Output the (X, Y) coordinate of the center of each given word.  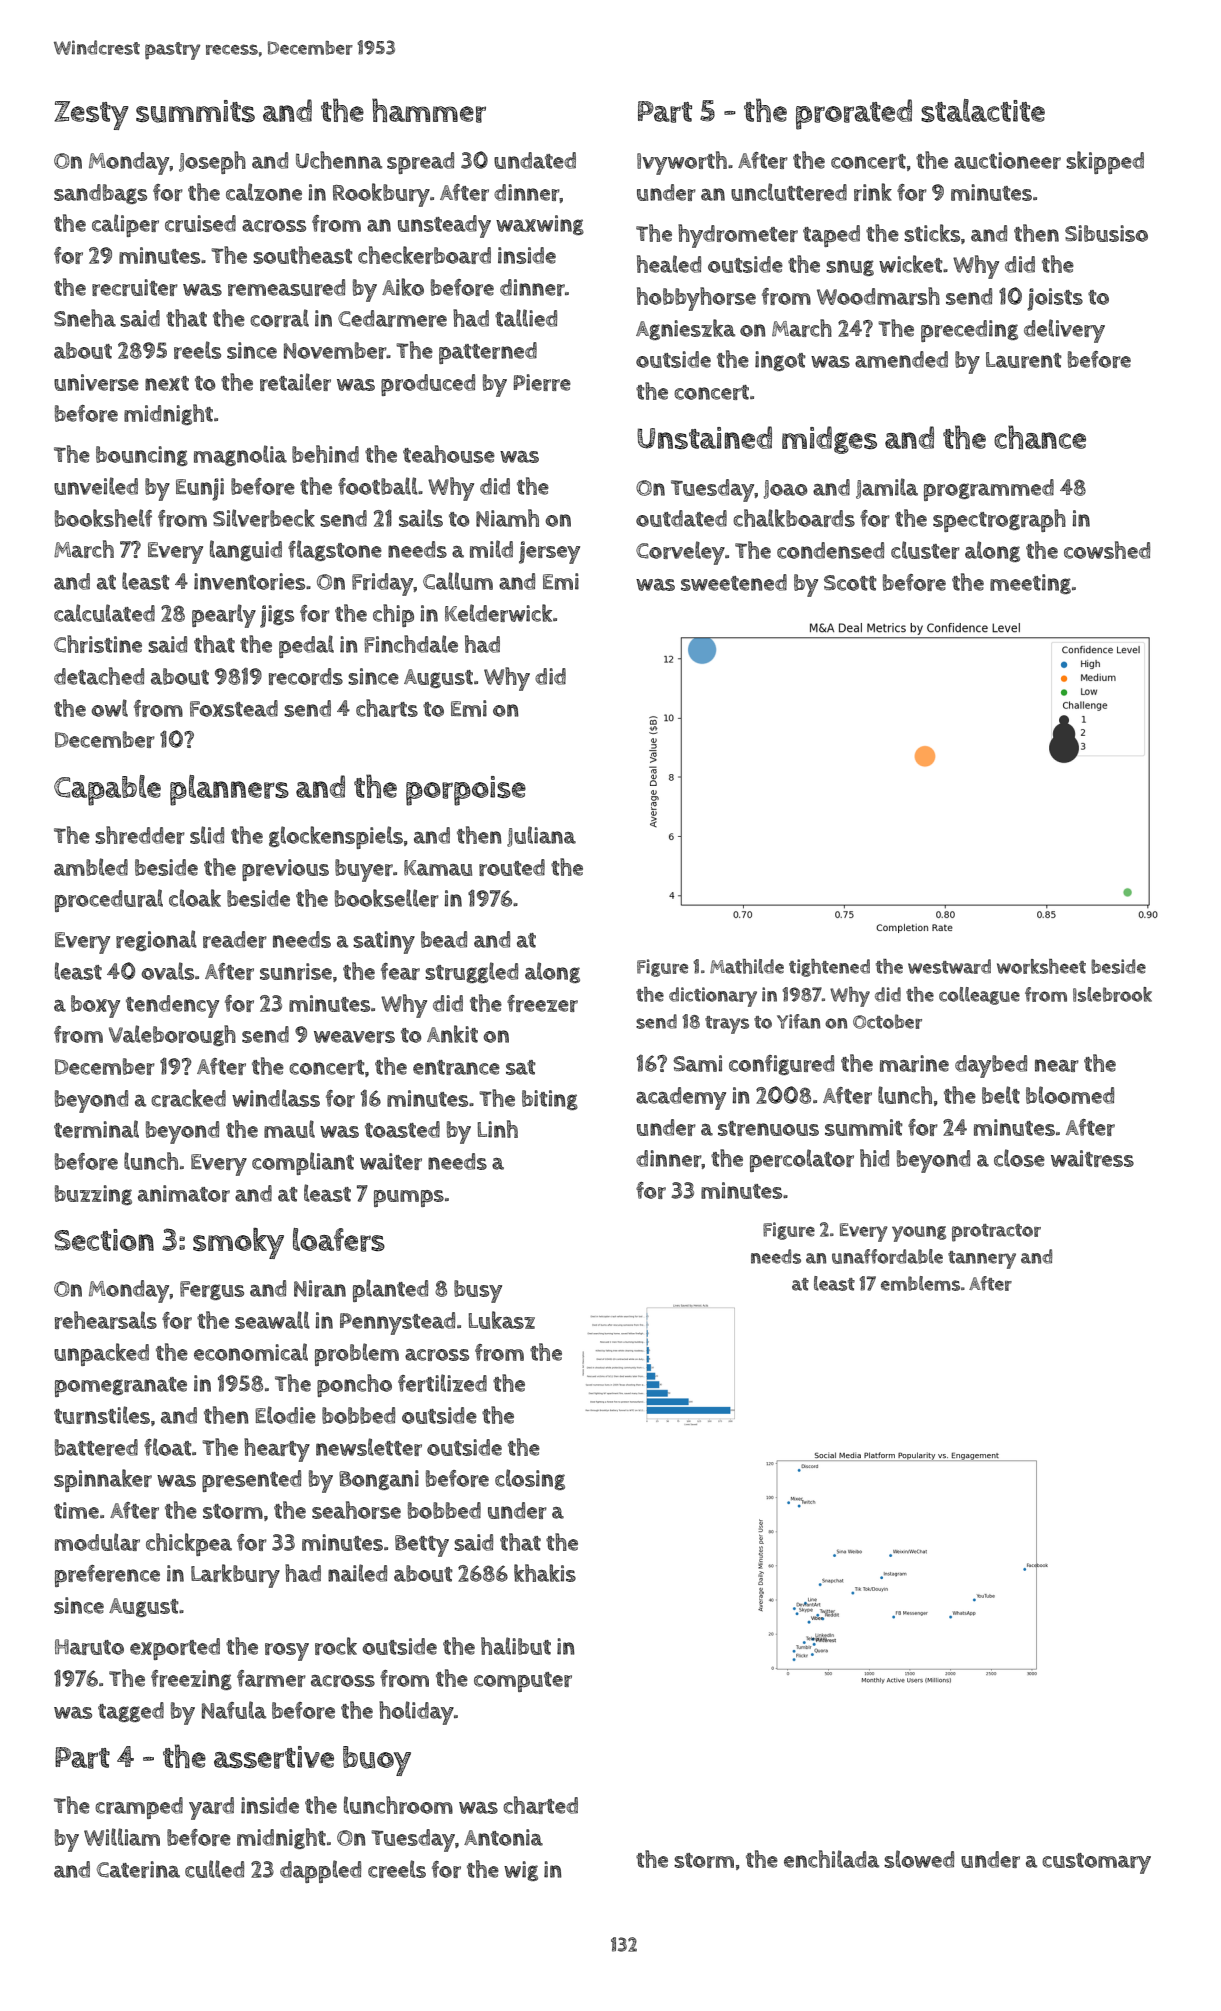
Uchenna (339, 160)
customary (1096, 1863)
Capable (107, 790)
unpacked (101, 1354)
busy (478, 1291)
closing (530, 1479)
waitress (1092, 1158)
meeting (1030, 584)
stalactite (983, 110)
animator (184, 1193)
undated (535, 160)
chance (1040, 437)
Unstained (704, 437)
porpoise (466, 791)
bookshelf (103, 518)
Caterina (138, 1869)
